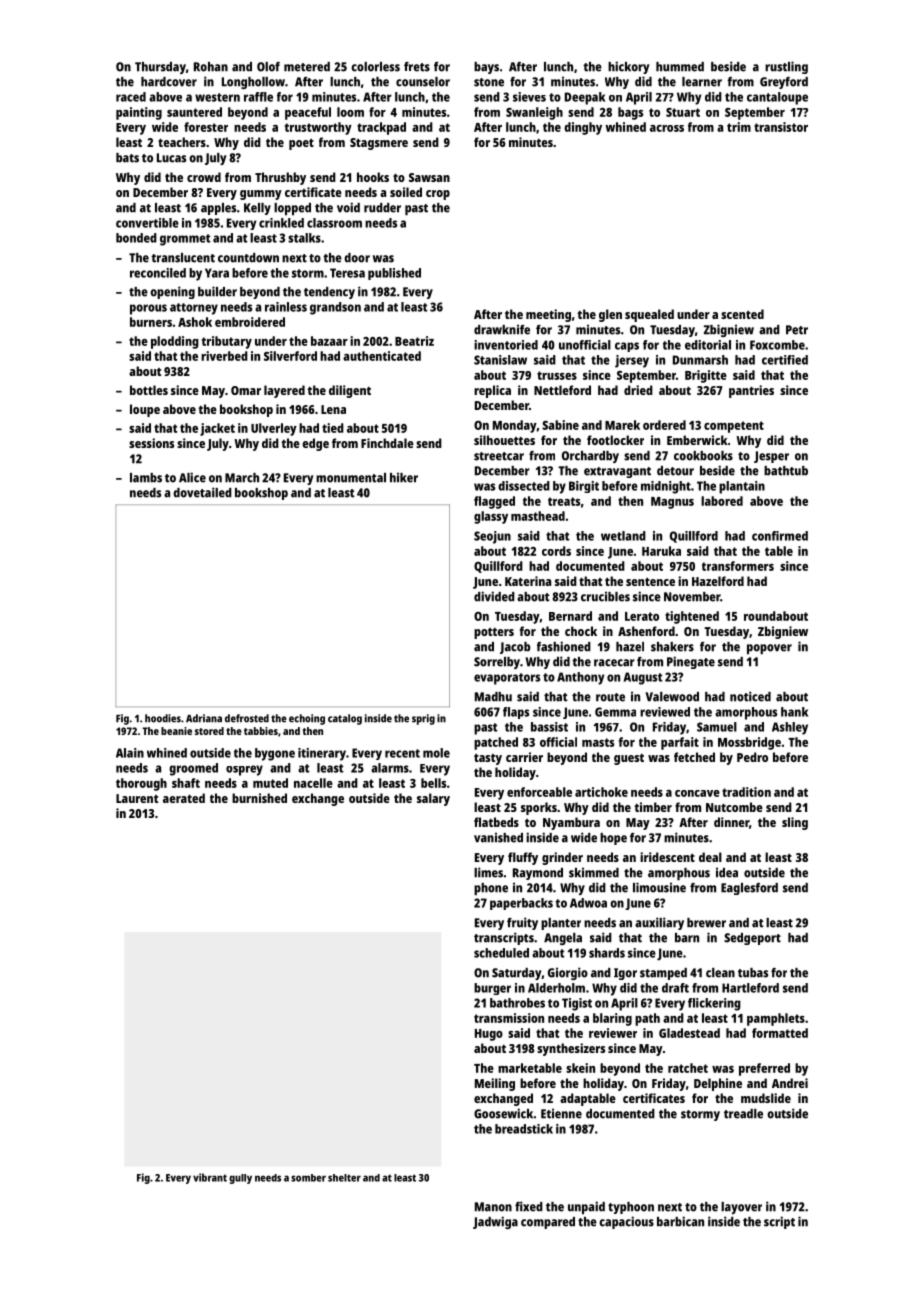 The image size is (924, 1308). What do you see at coordinates (130, 753) in the screenshot?
I see `Alain` at bounding box center [130, 753].
